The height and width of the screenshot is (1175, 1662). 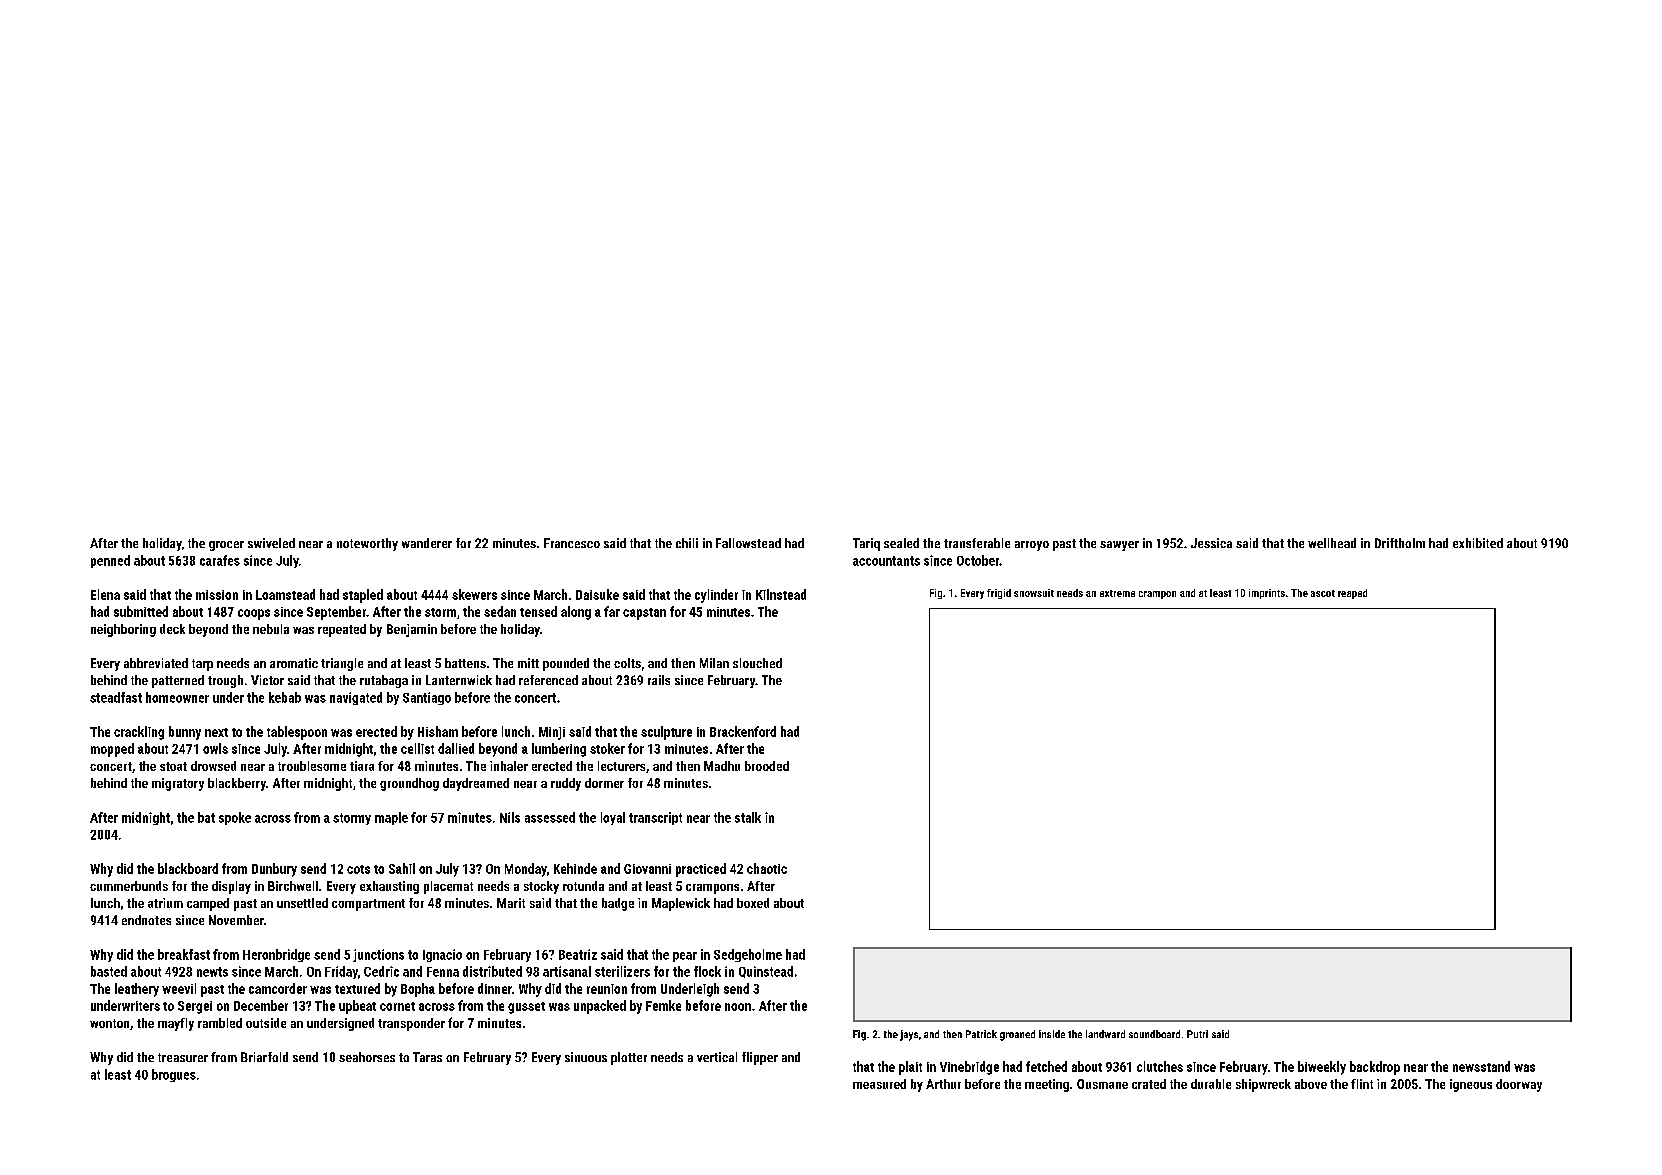 I want to click on Jessica, so click(x=1211, y=543).
